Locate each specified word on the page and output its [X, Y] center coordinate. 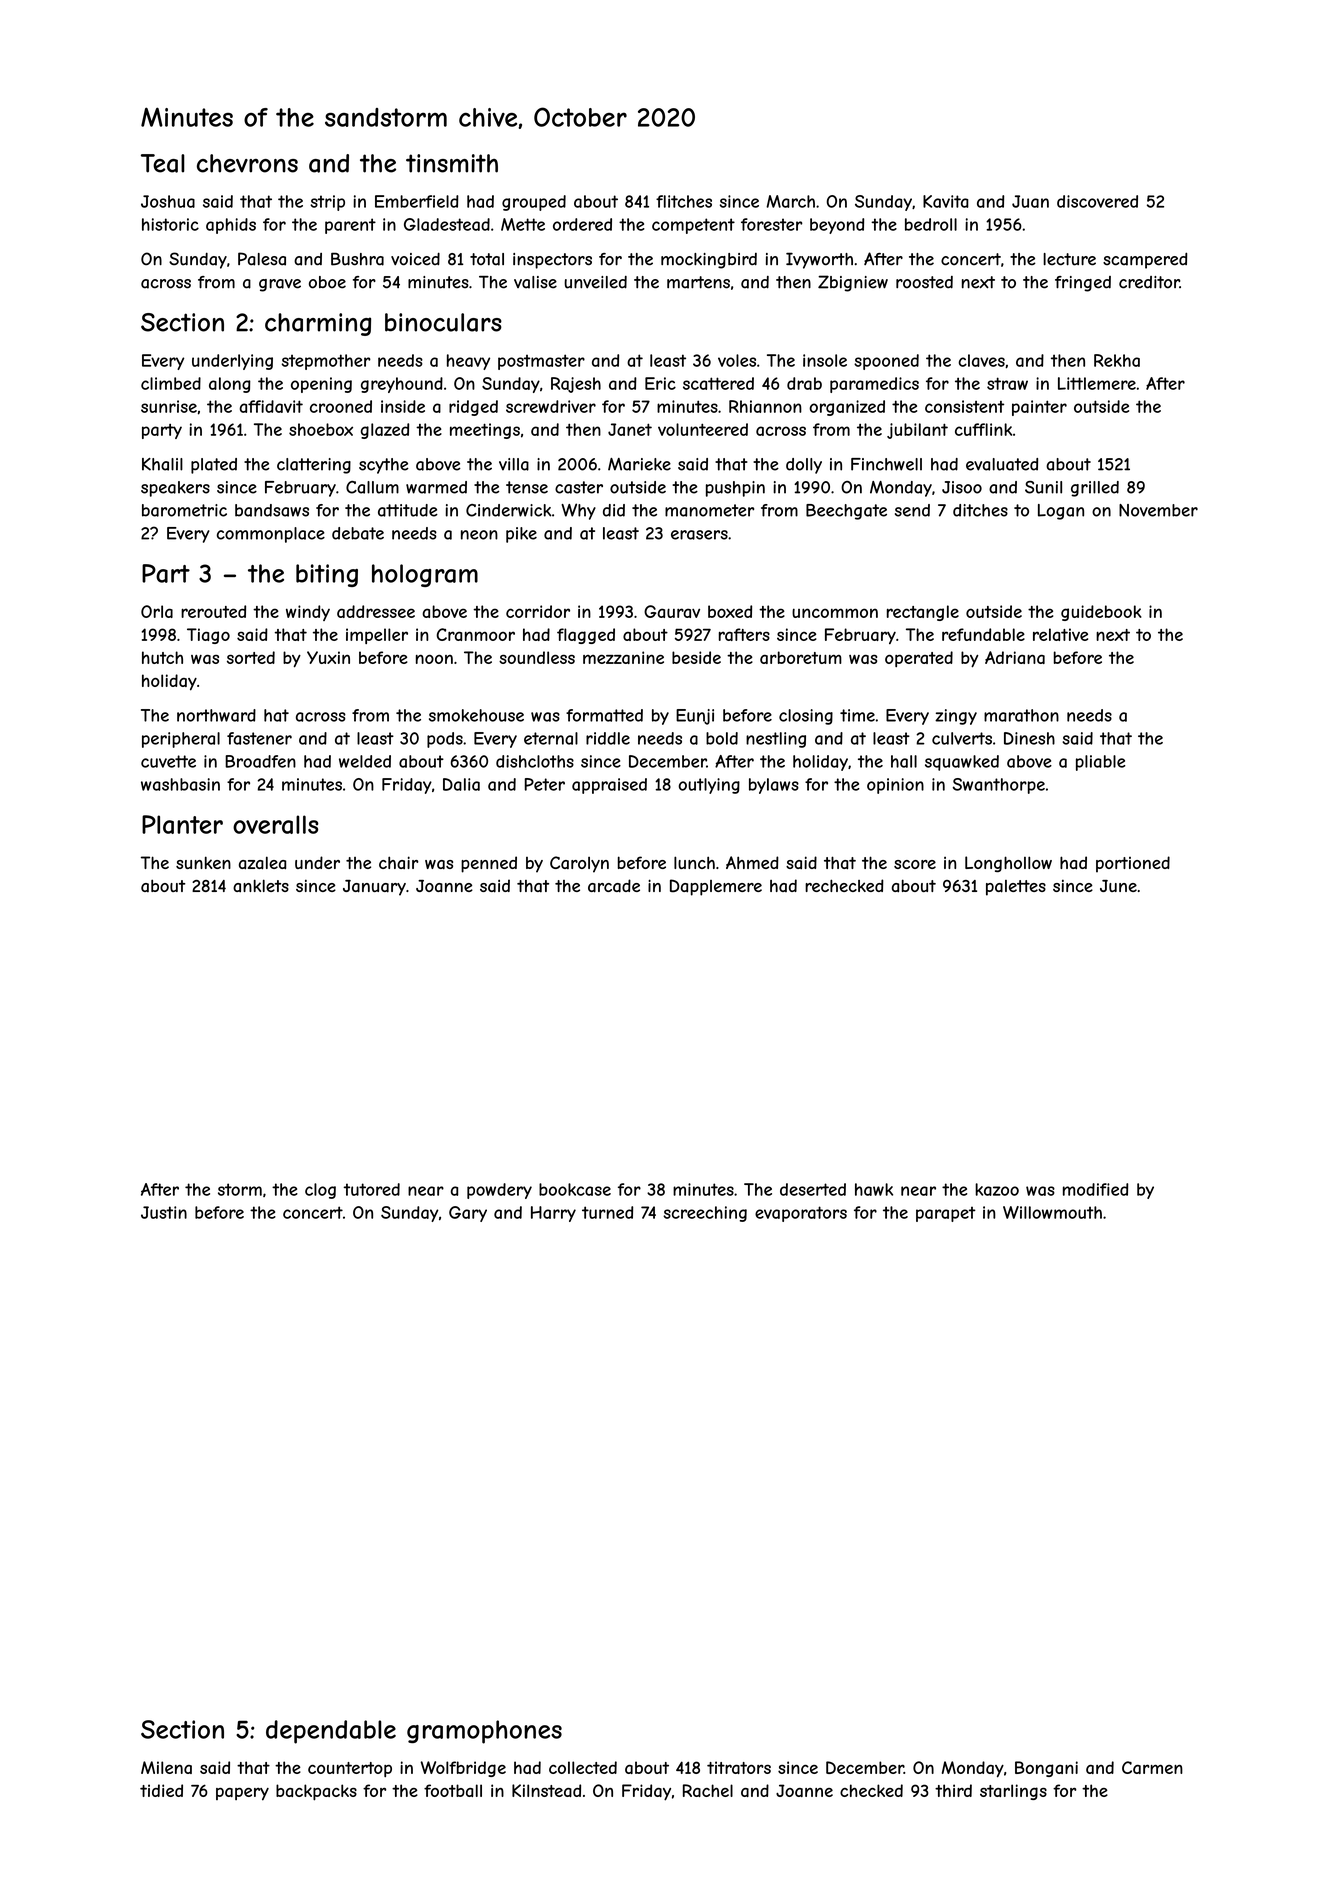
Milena [166, 1767]
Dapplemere [716, 887]
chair [398, 862]
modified [1095, 1189]
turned [607, 1212]
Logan [1061, 512]
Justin [164, 1212]
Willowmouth [1052, 1212]
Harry [553, 1214]
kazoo [997, 1189]
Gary [468, 1214]
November [1158, 510]
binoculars [443, 322]
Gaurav [672, 611]
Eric [660, 383]
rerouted [213, 611]
